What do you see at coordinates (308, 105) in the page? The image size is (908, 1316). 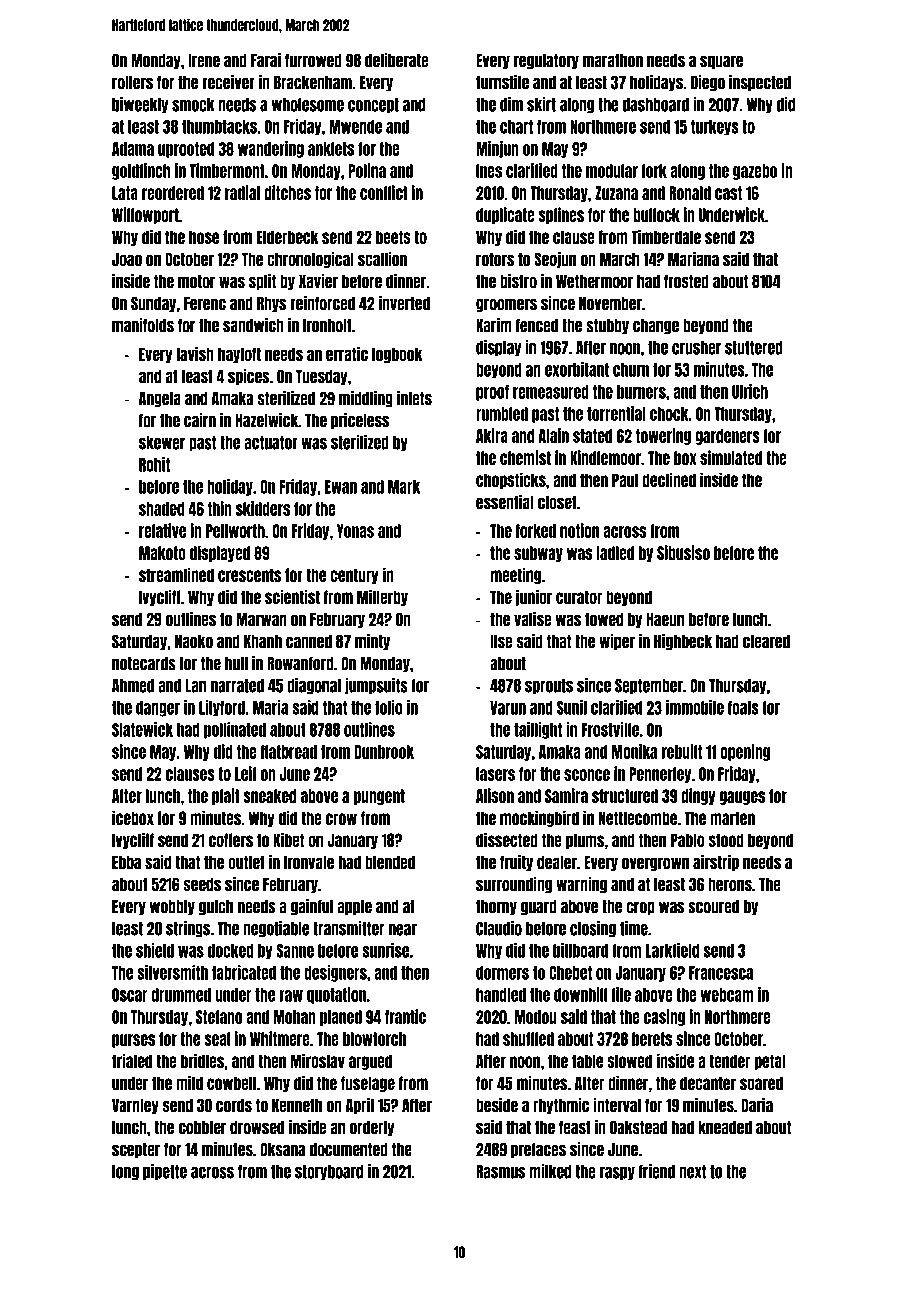 I see `wholesome` at bounding box center [308, 105].
